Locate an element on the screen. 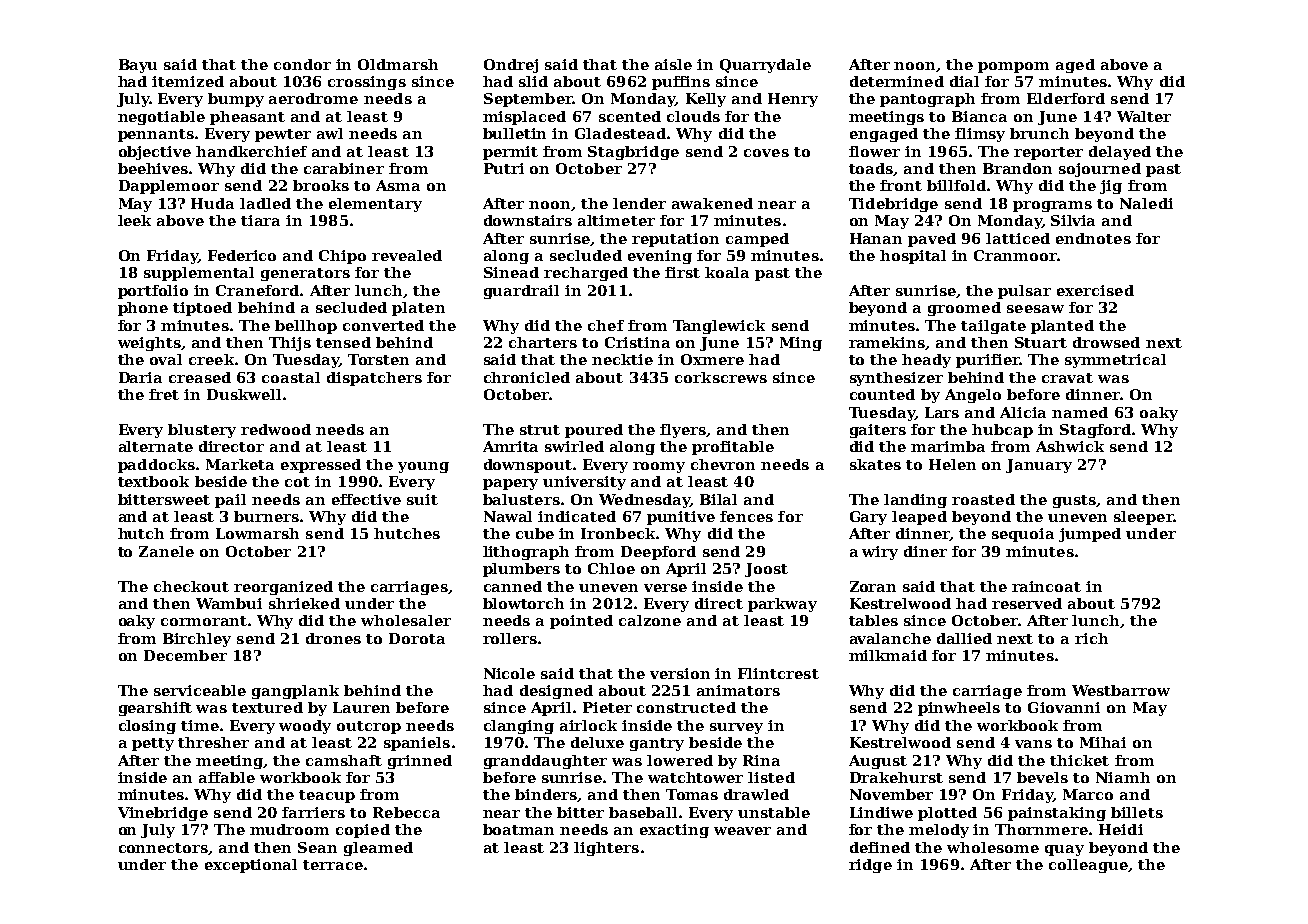 The width and height of the screenshot is (1308, 924). constructed is located at coordinates (686, 707).
